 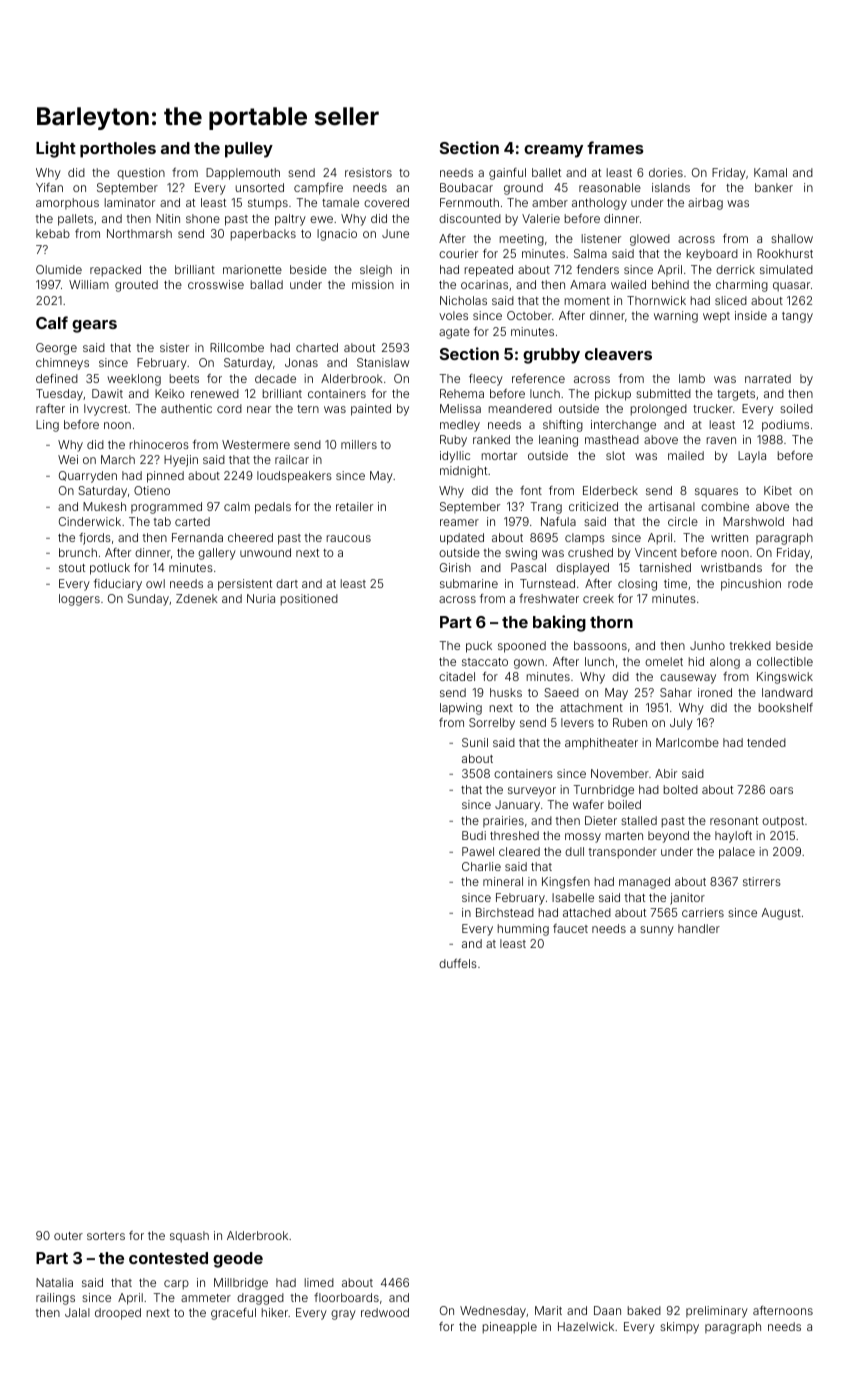 What do you see at coordinates (781, 914) in the page?
I see `August` at bounding box center [781, 914].
